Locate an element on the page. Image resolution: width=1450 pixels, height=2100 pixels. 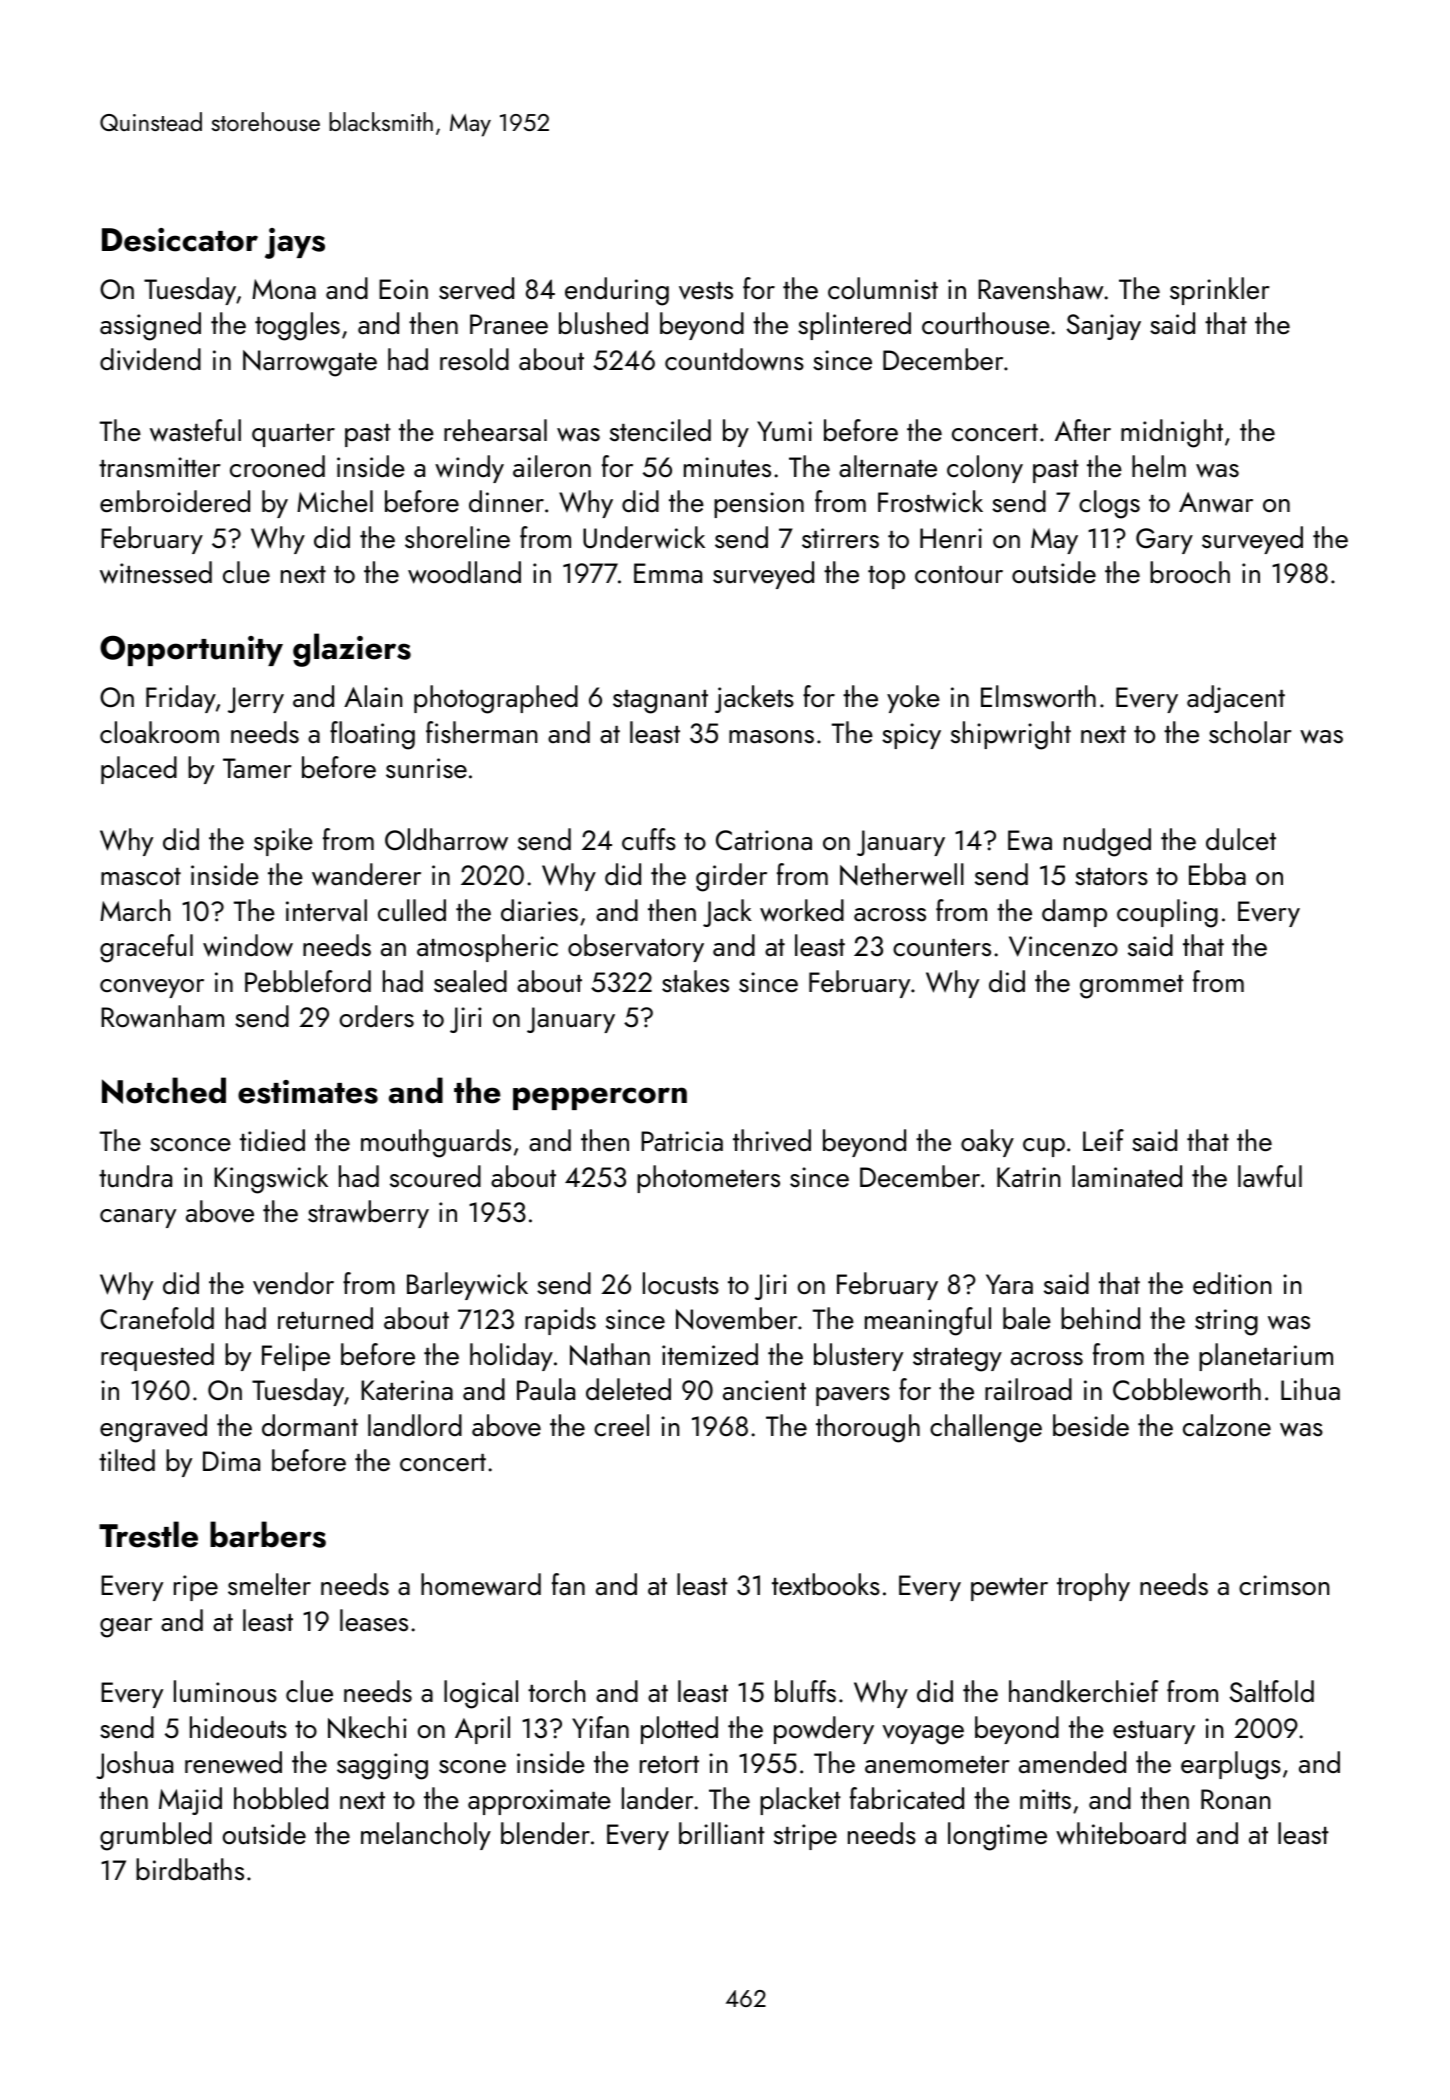
holiday is located at coordinates (511, 1357).
